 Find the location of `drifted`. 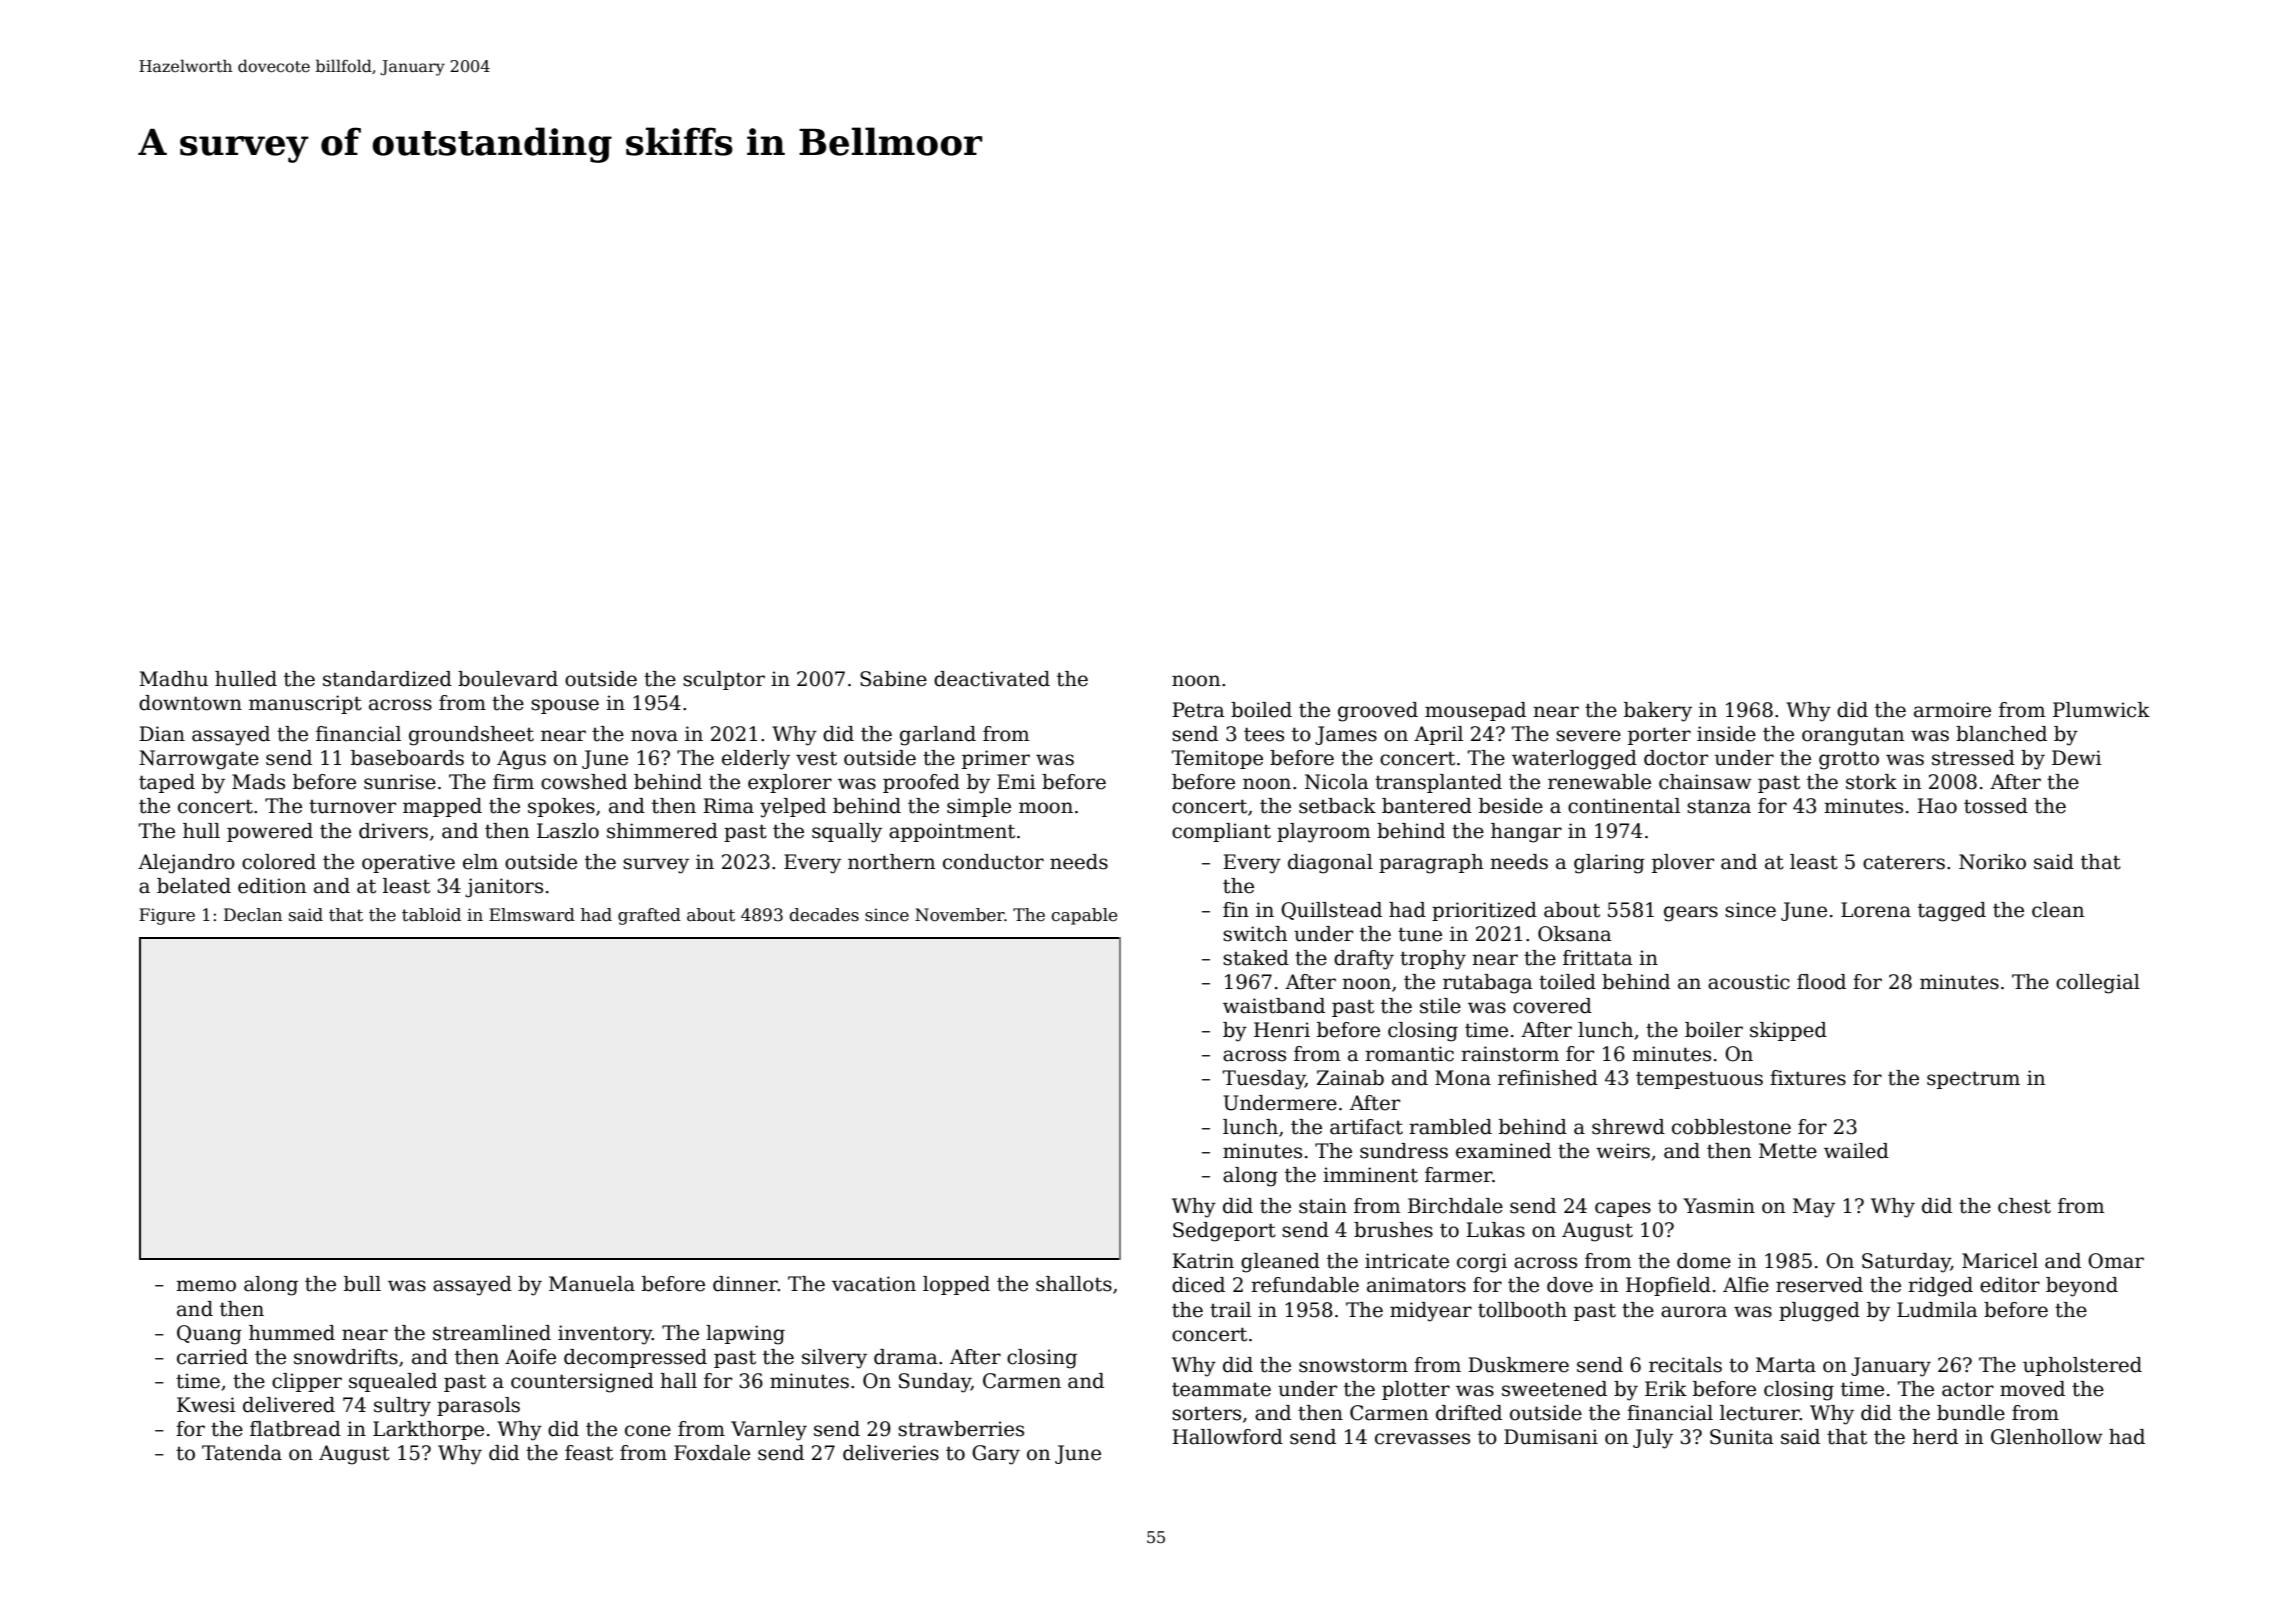

drifted is located at coordinates (1469, 1413).
